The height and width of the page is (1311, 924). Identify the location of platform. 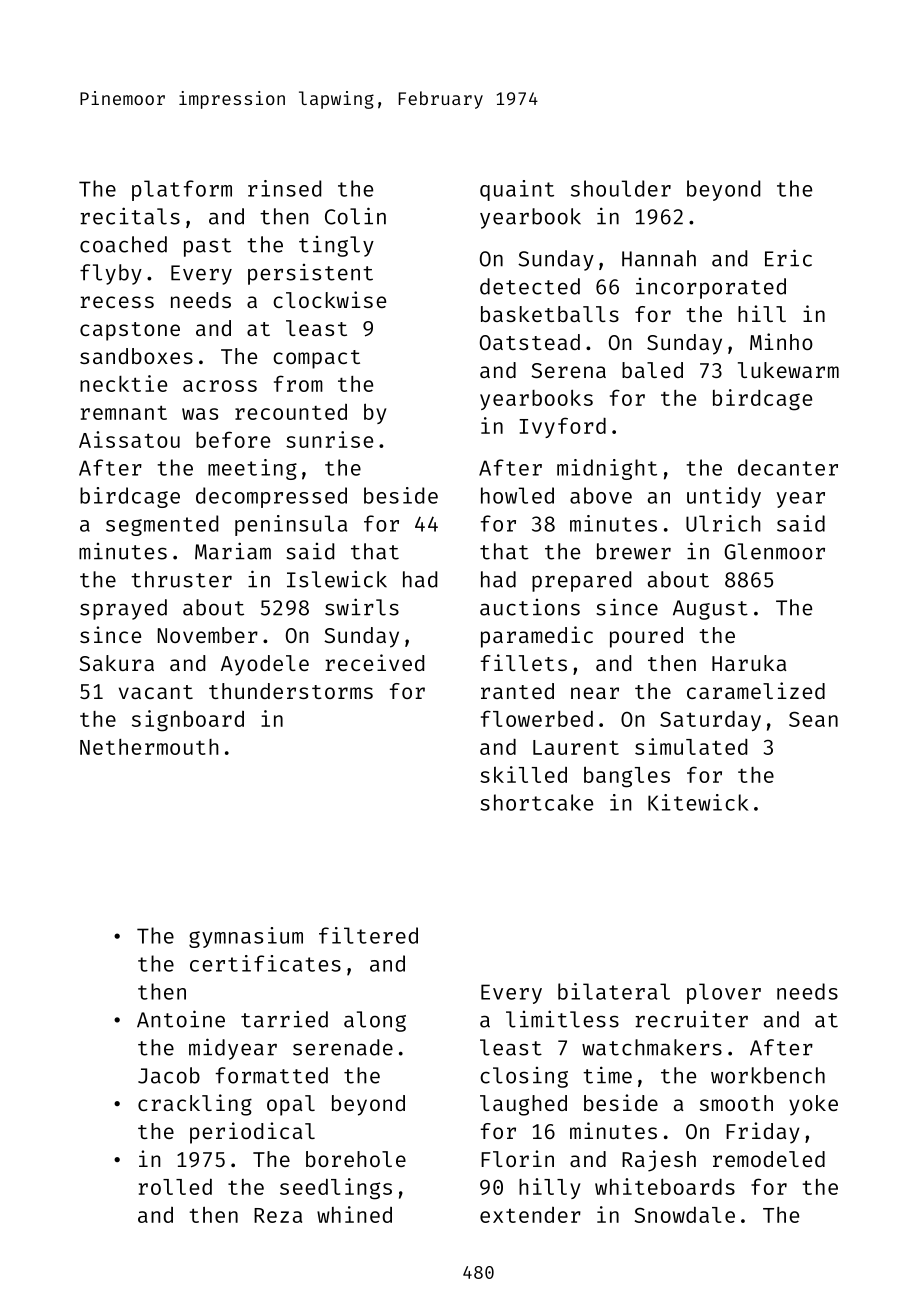
(182, 190).
